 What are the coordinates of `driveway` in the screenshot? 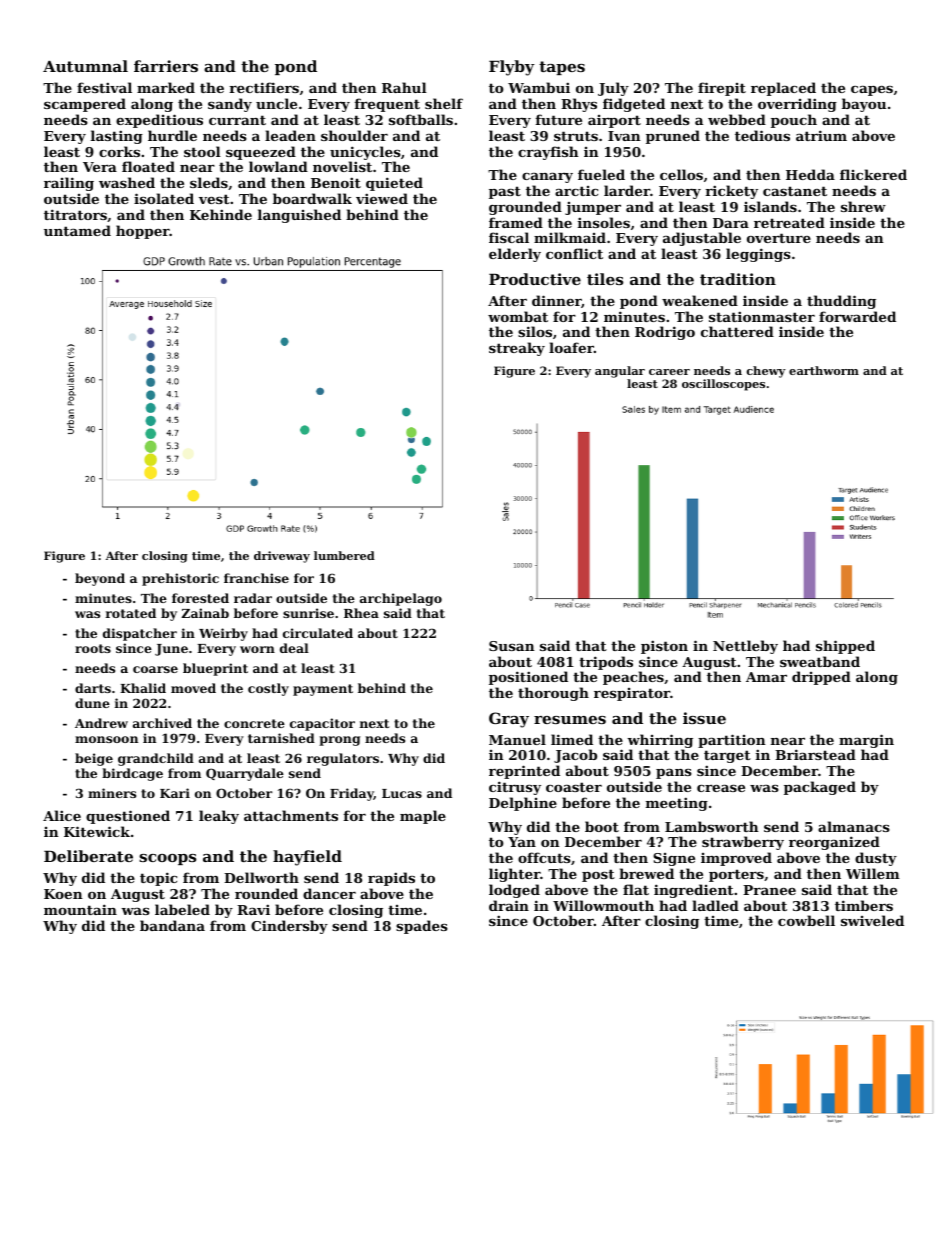 It's located at (282, 557).
